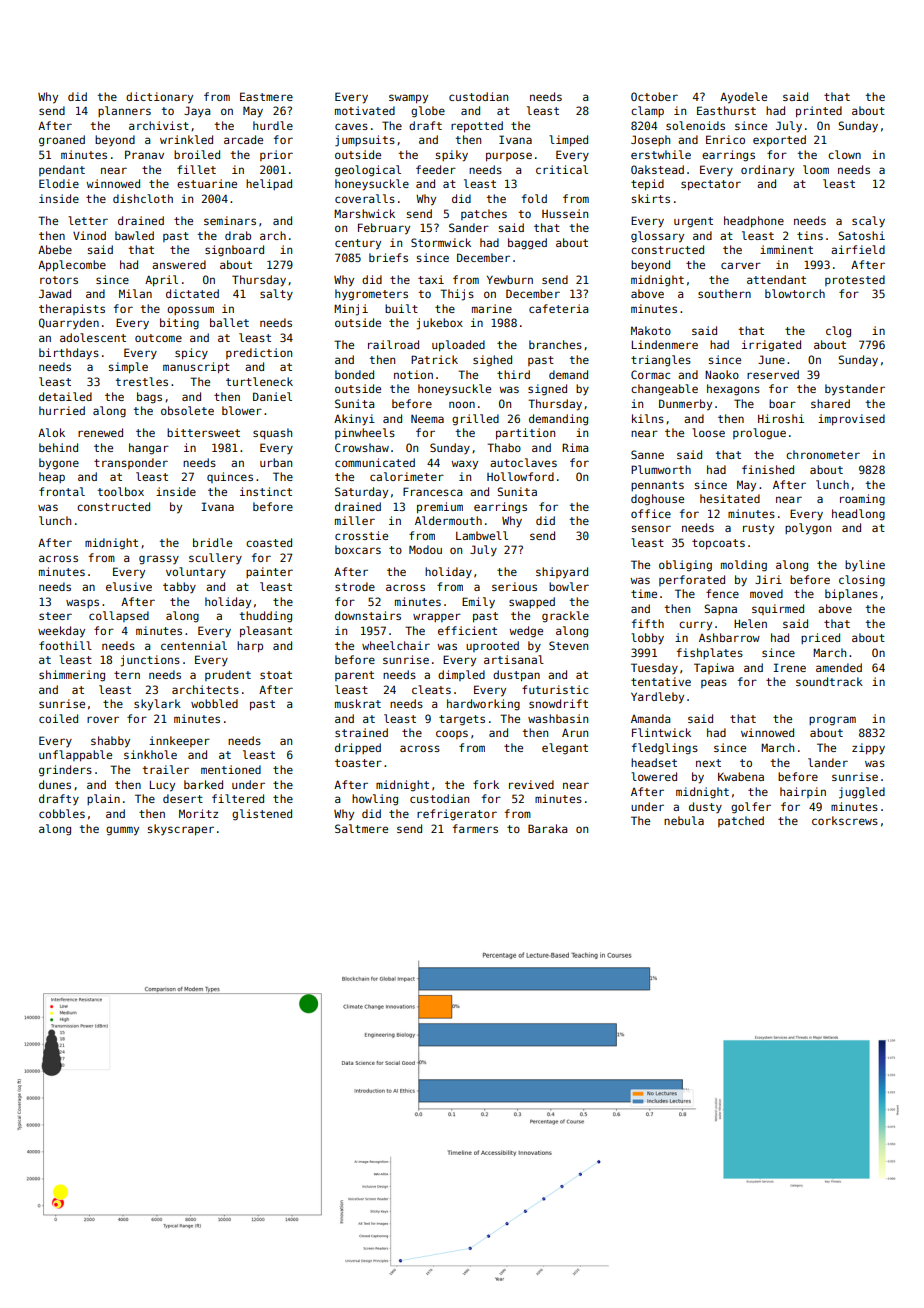 The image size is (924, 1308). I want to click on soundtrack, so click(829, 681).
